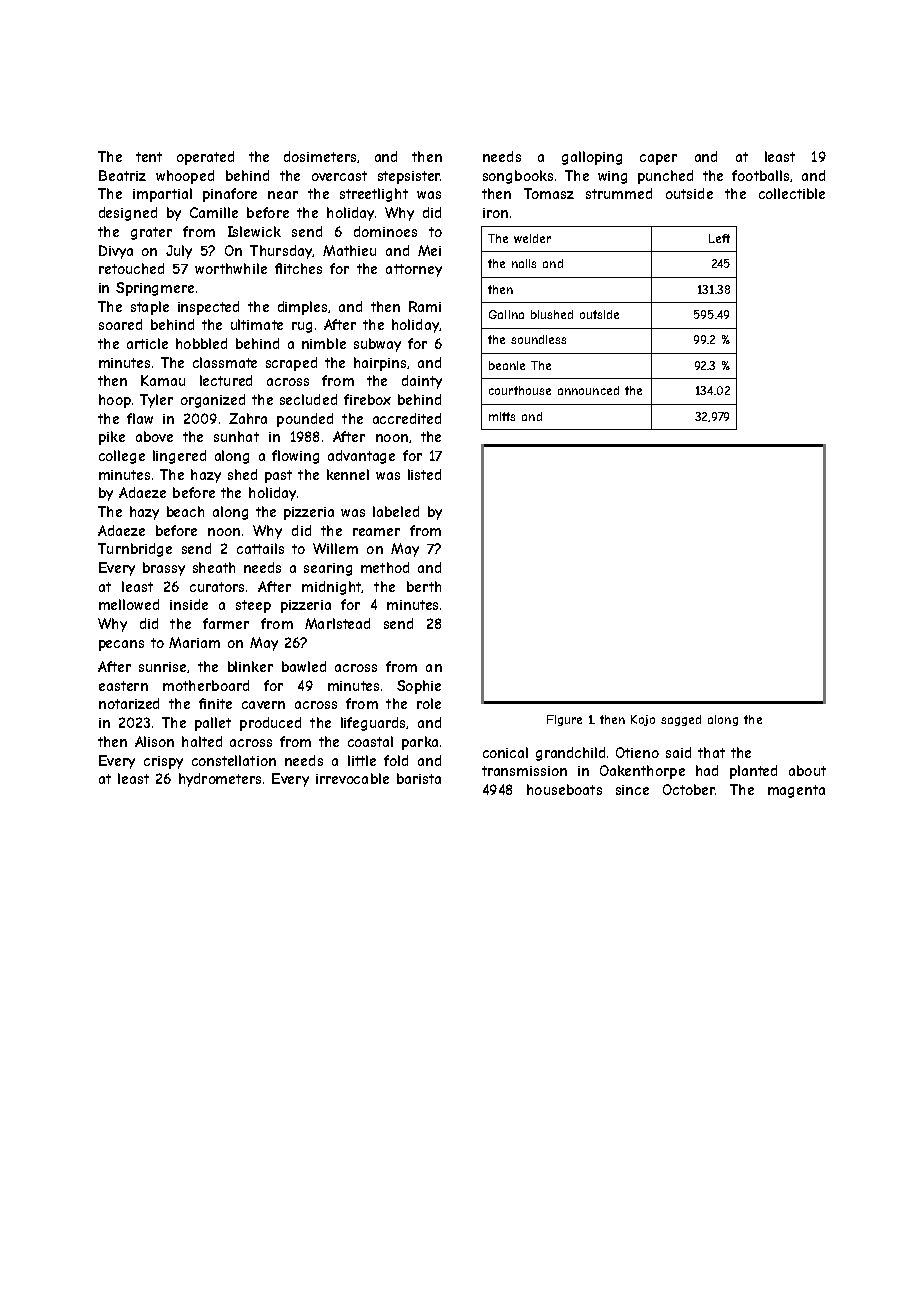 This page has height=1311, width=924. Describe the element at coordinates (220, 780) in the page. I see `hydrometers` at that location.
